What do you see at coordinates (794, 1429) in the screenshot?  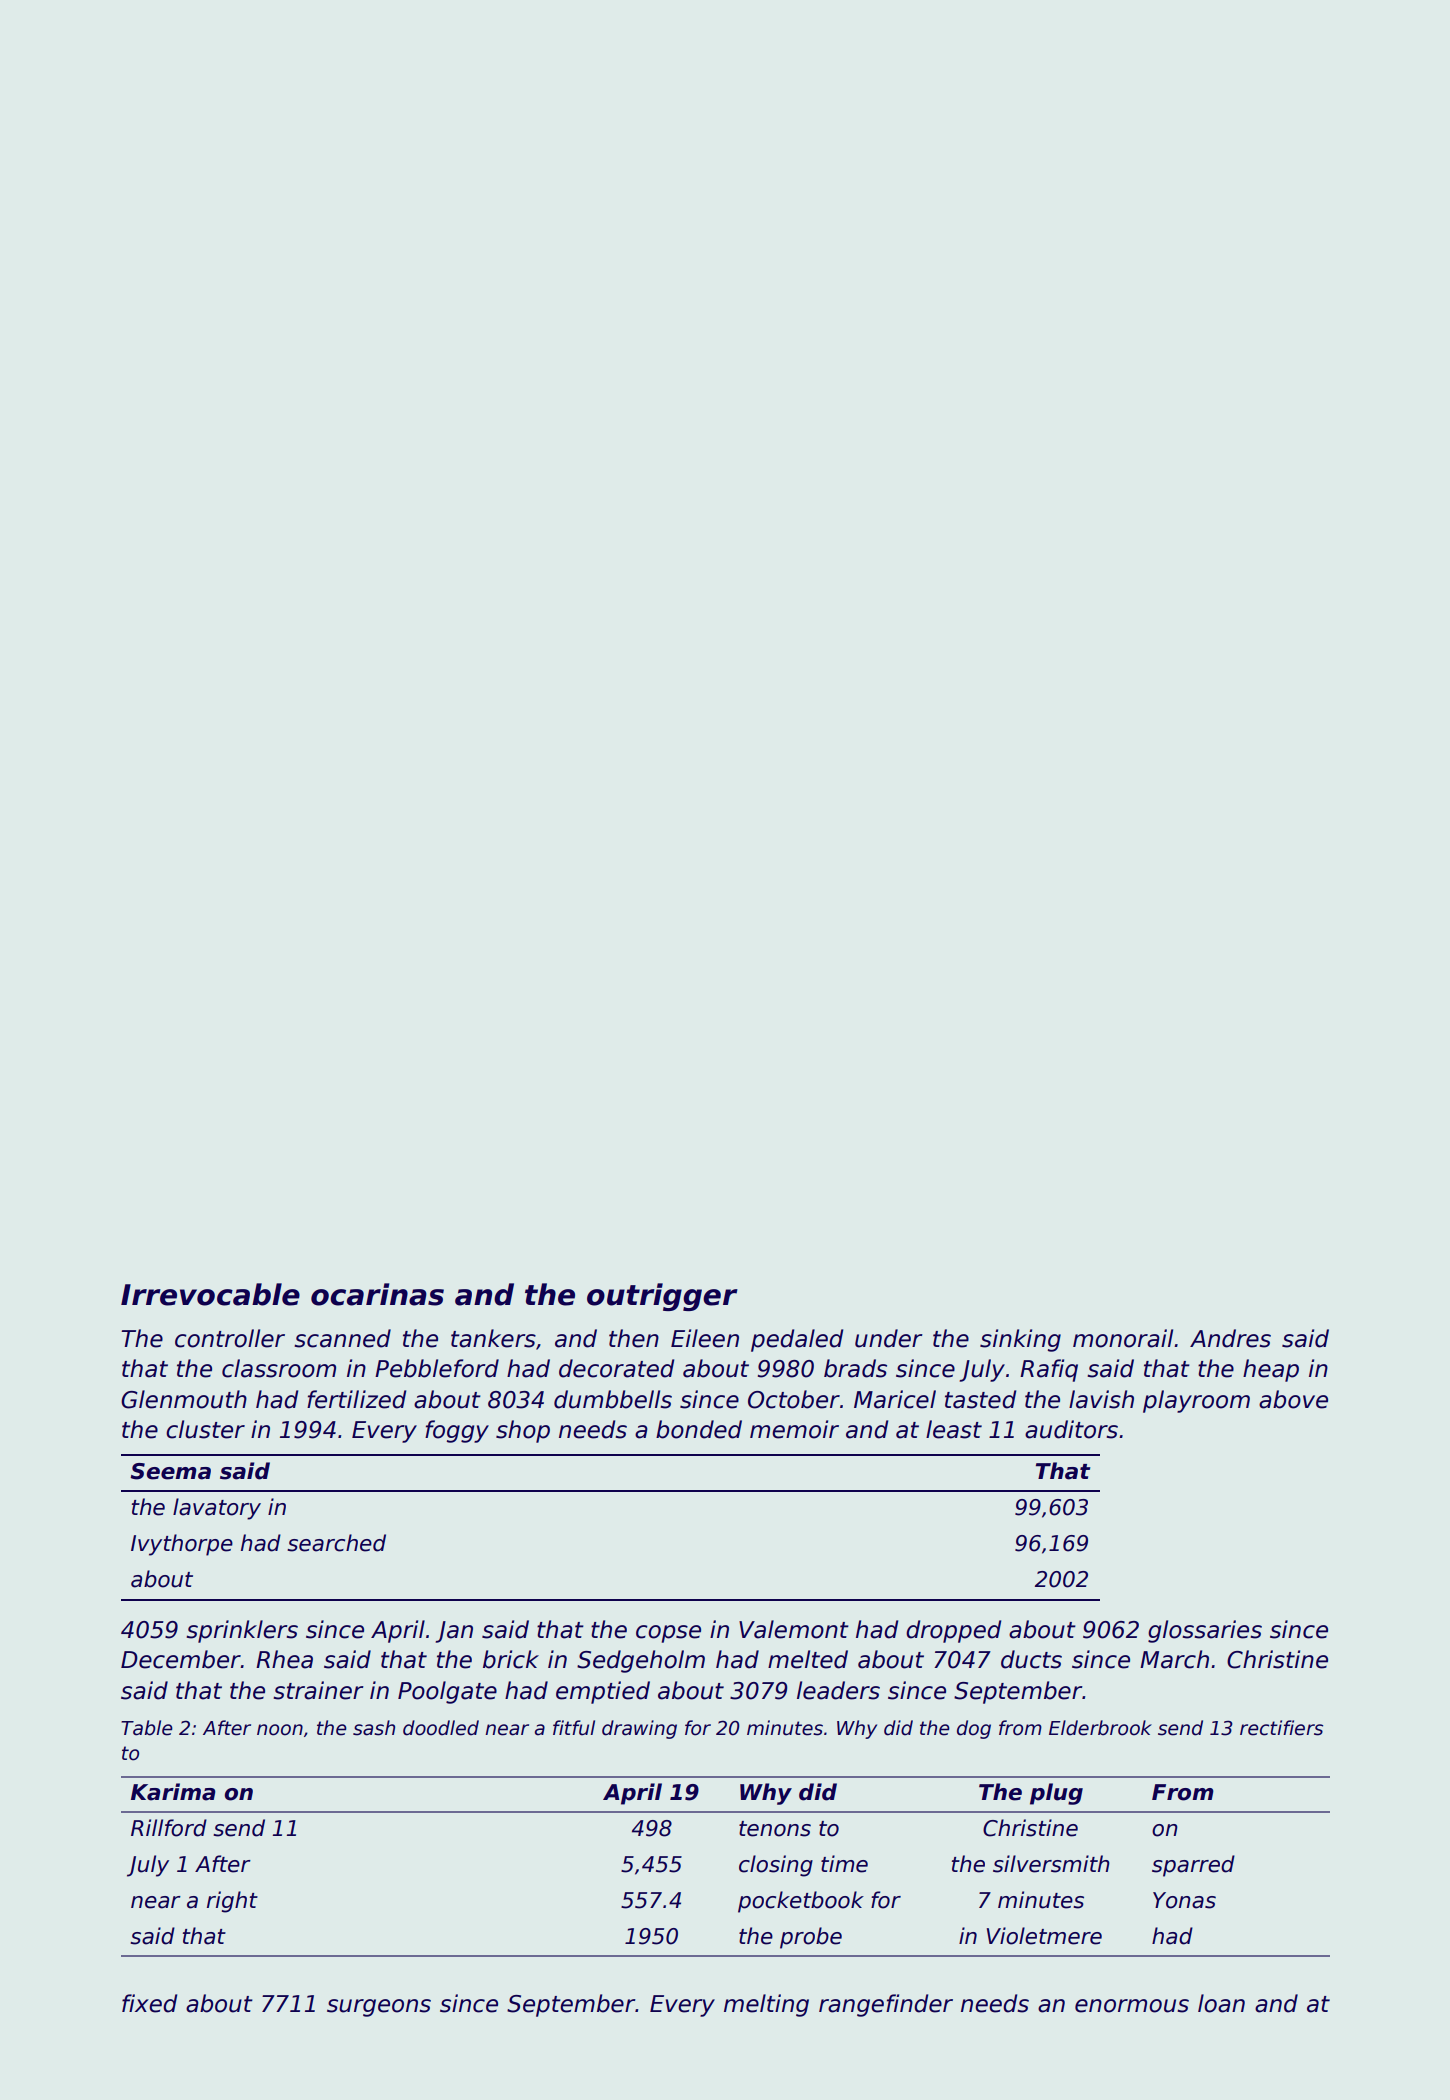 I see `memoir` at bounding box center [794, 1429].
